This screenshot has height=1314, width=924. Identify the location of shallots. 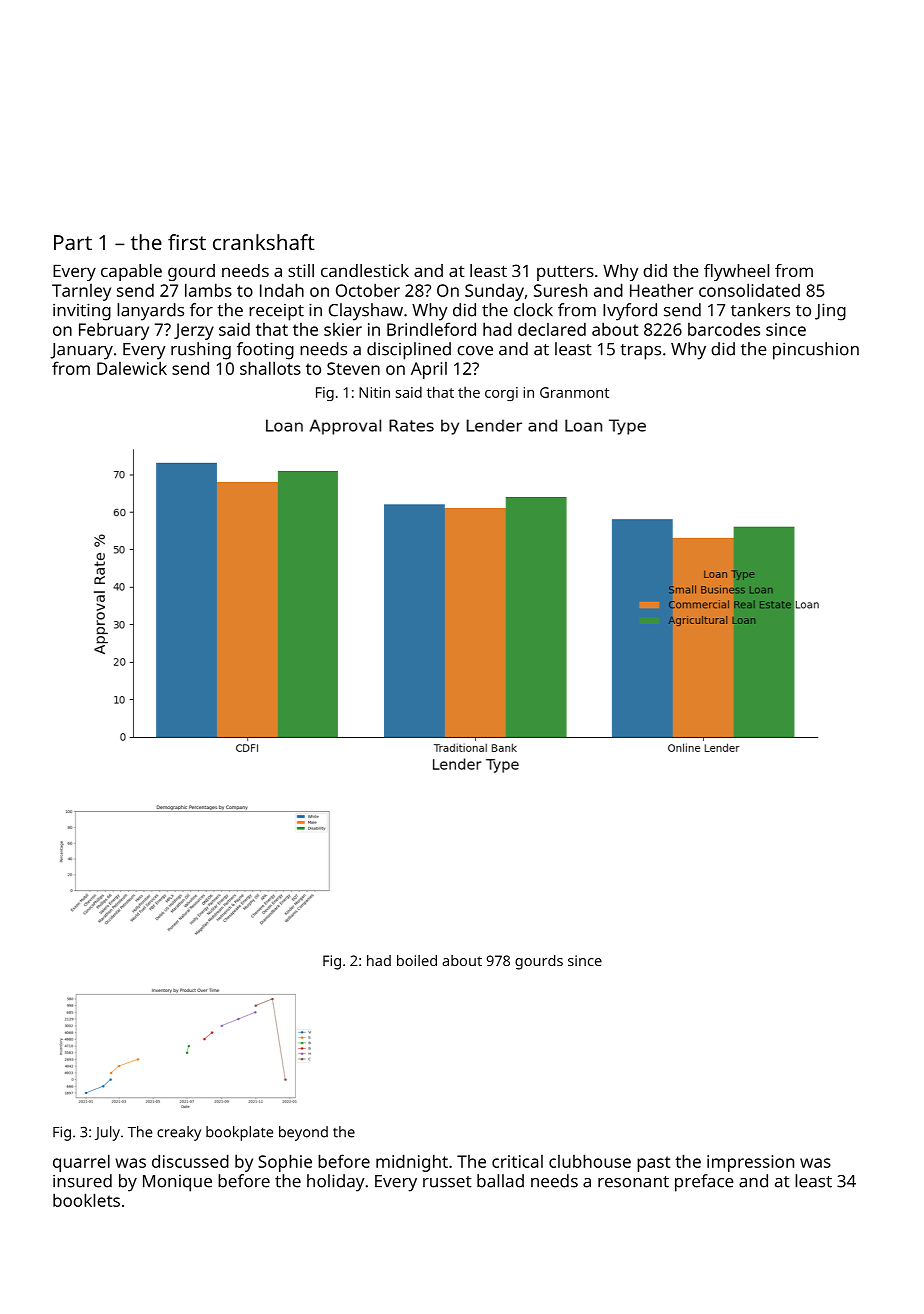
(270, 368).
